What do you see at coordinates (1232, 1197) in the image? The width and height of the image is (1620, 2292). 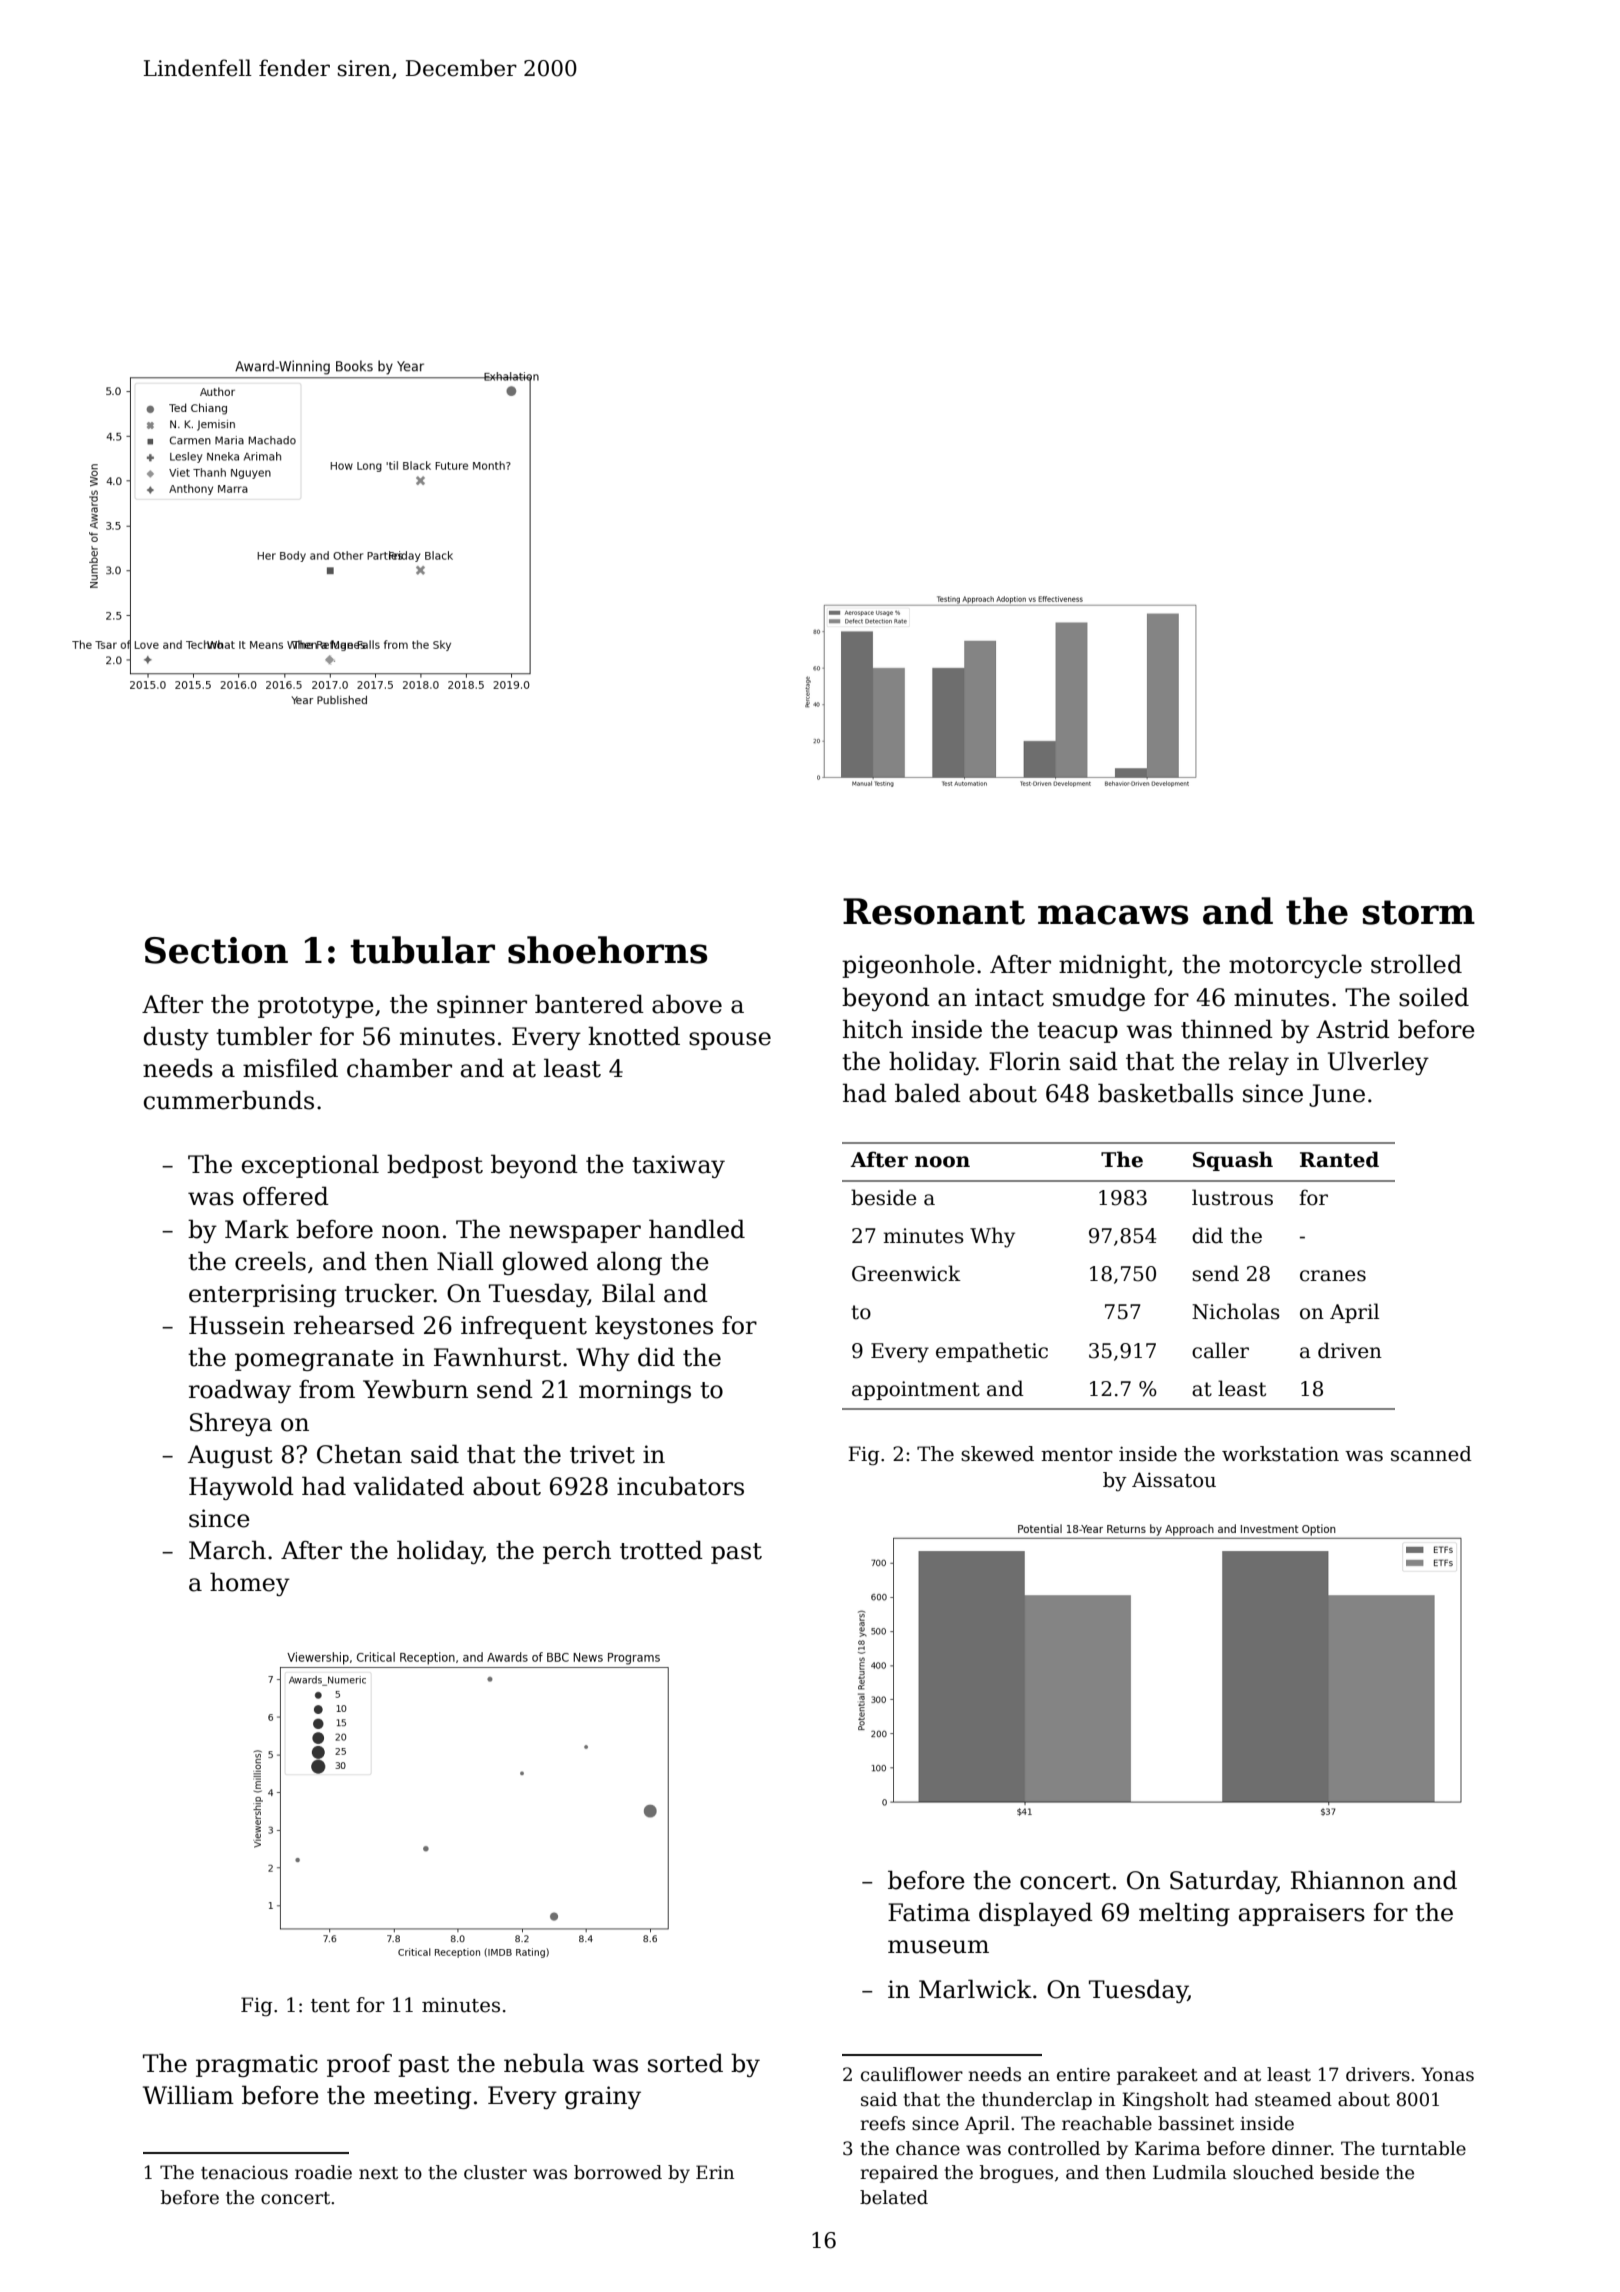 I see `lustrous` at bounding box center [1232, 1197].
